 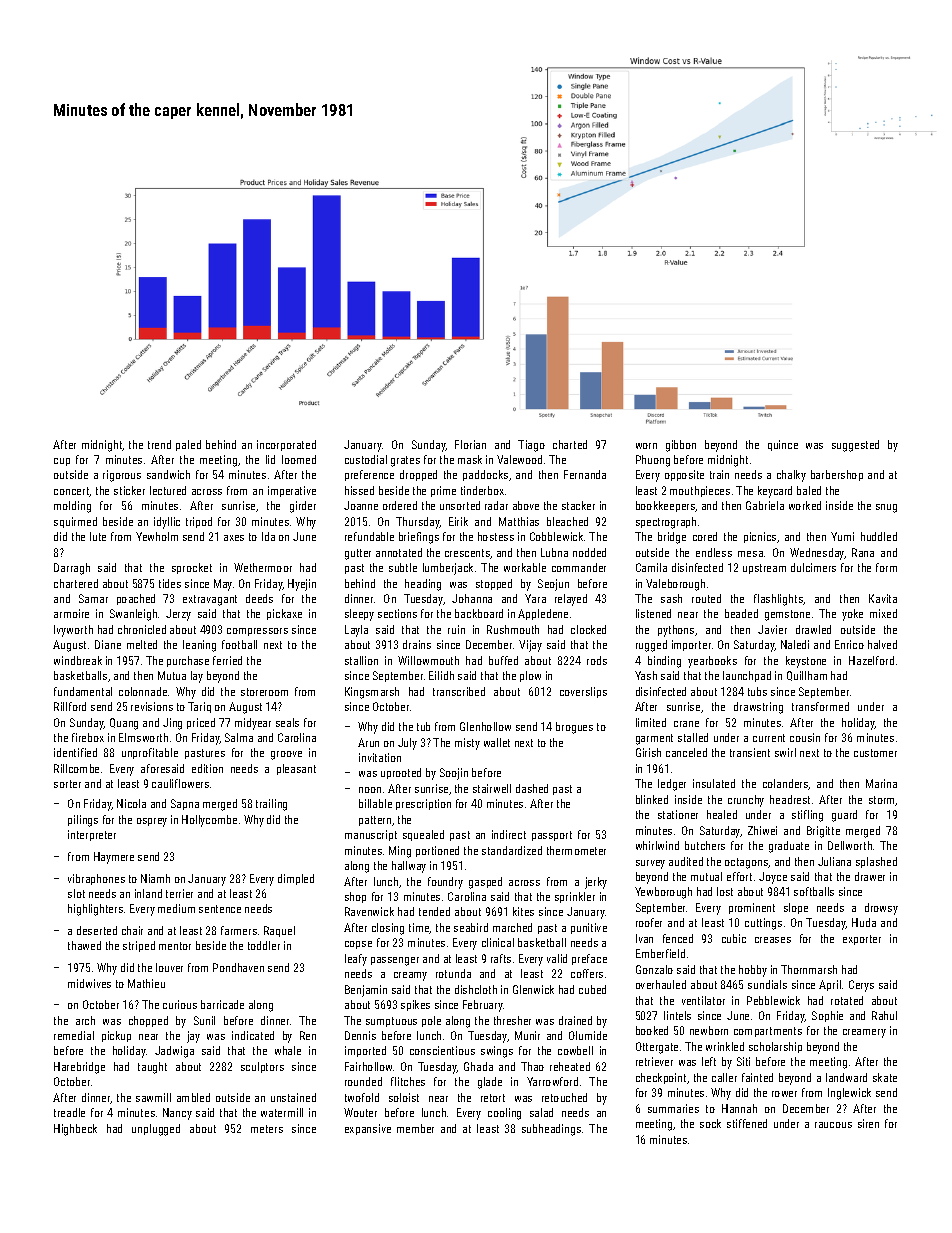 I want to click on sawmill, so click(x=153, y=1097).
